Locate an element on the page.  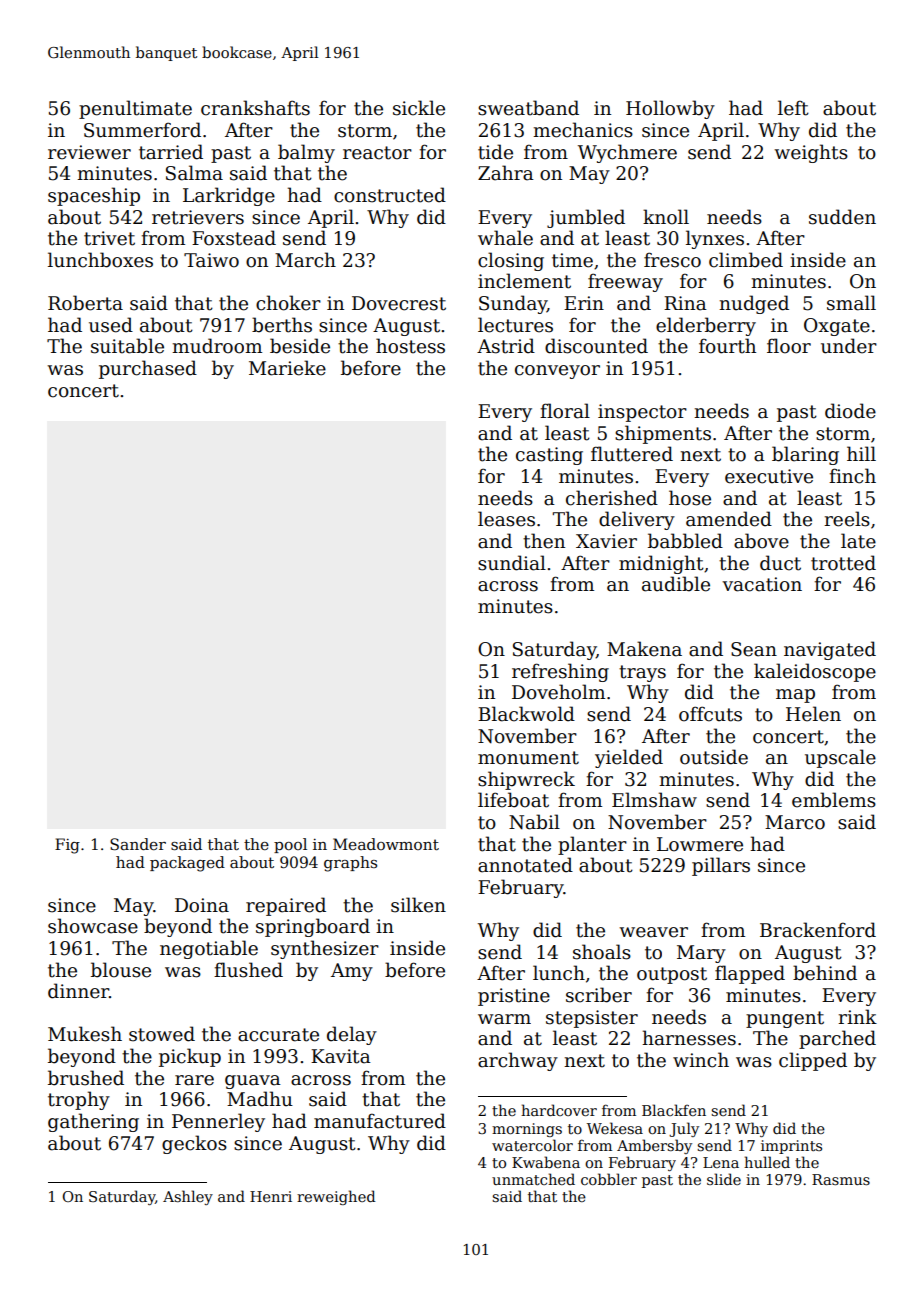
time is located at coordinates (572, 260).
